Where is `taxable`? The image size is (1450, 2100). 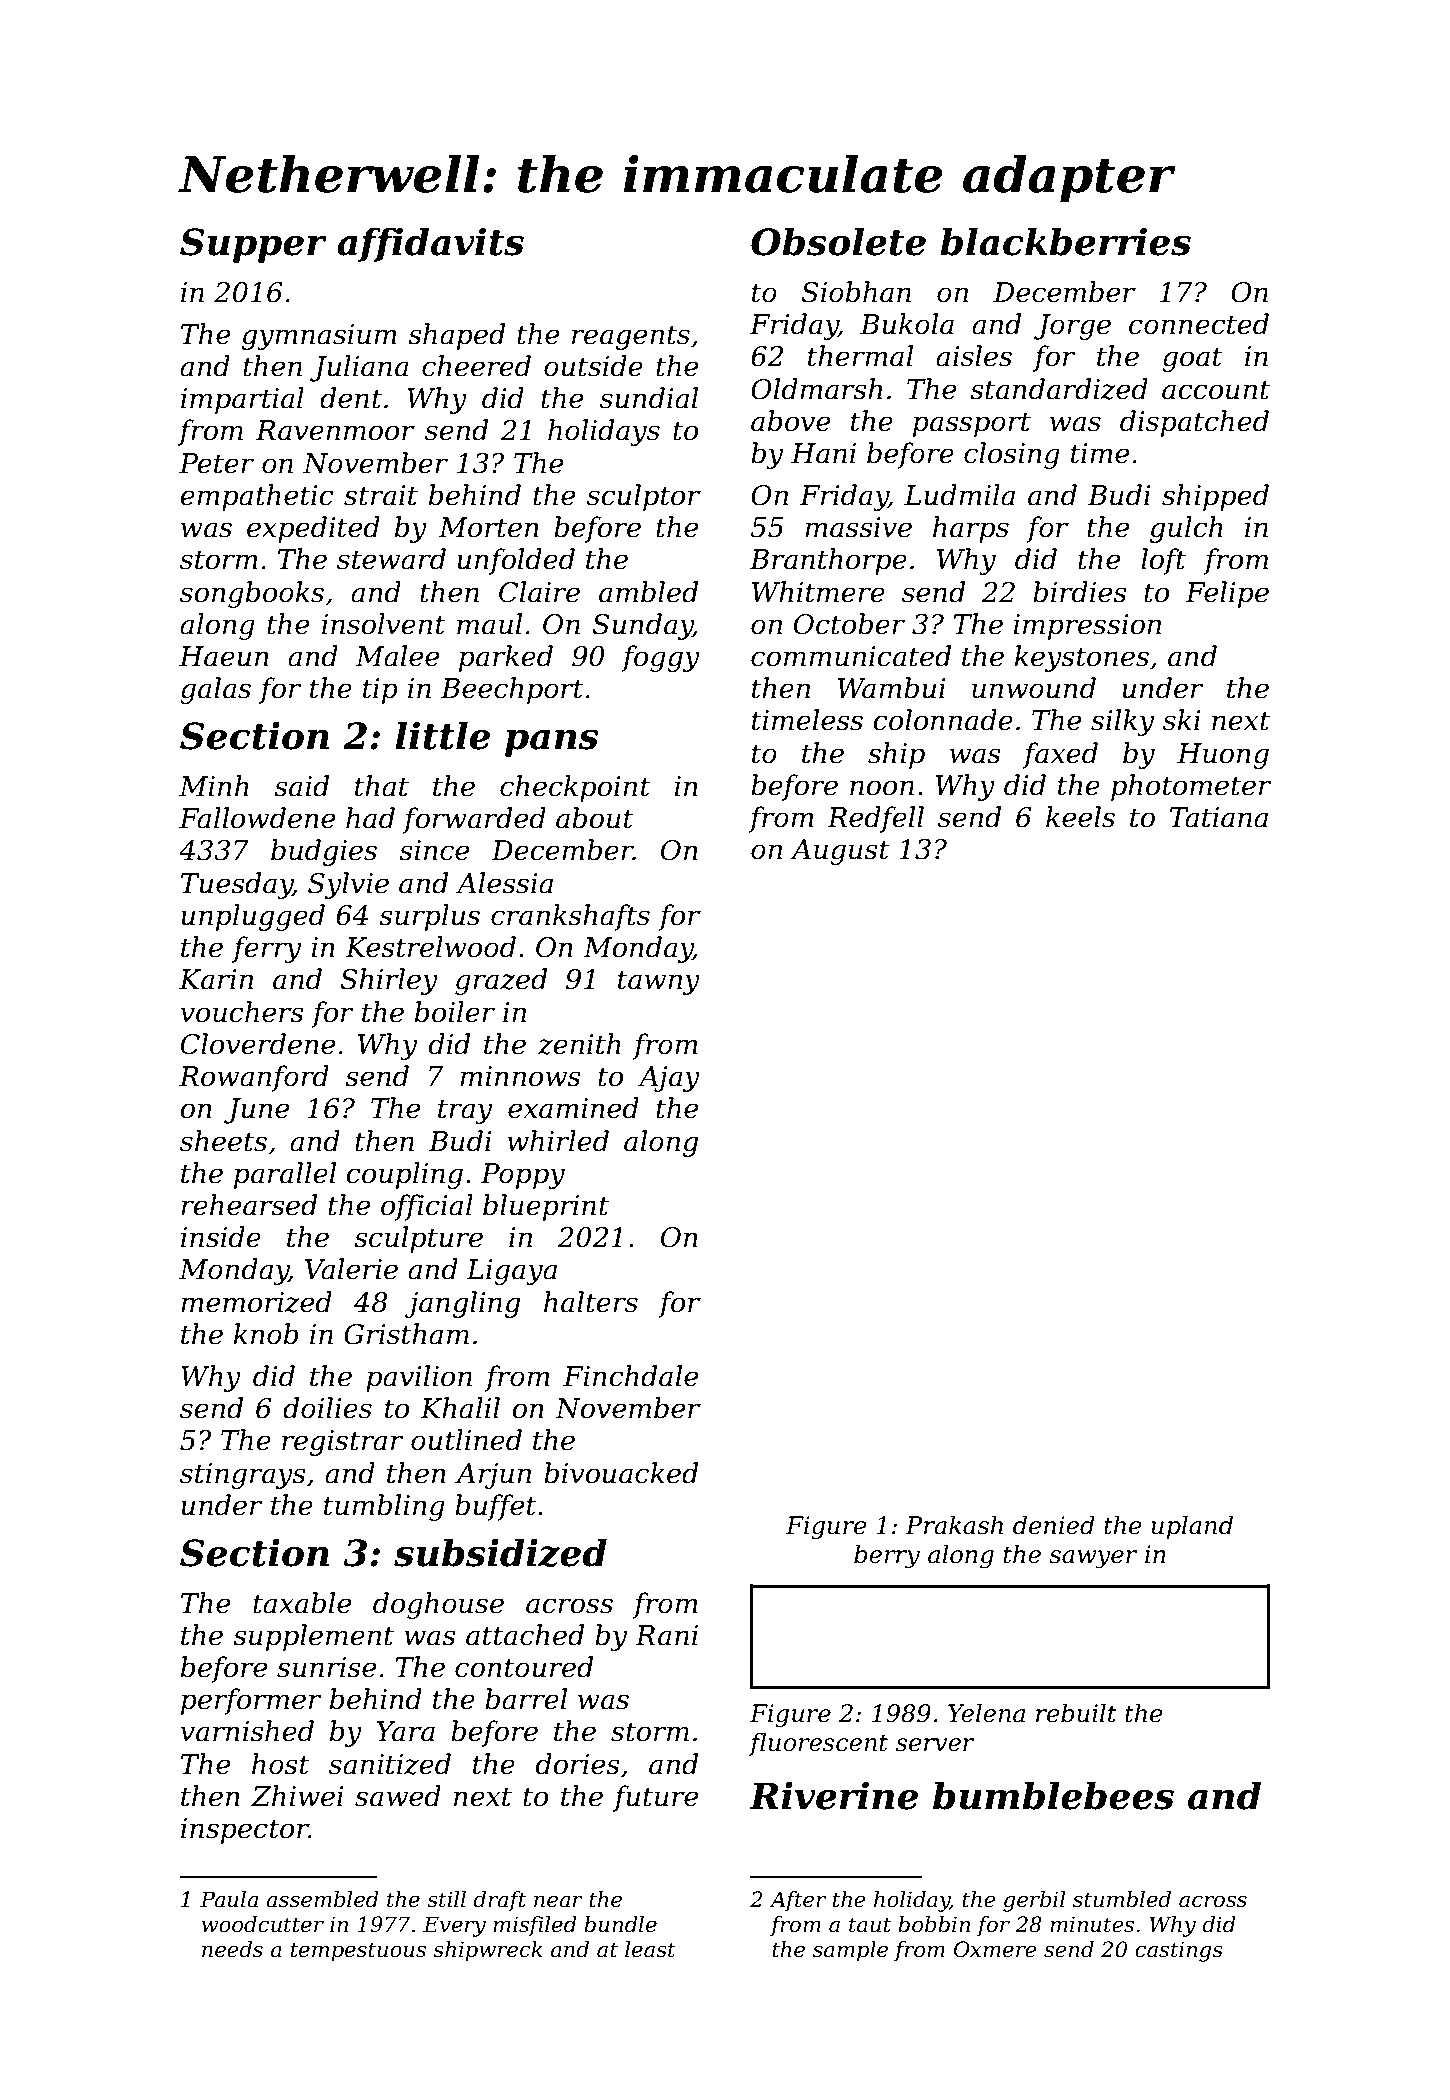
taxable is located at coordinates (302, 1603).
